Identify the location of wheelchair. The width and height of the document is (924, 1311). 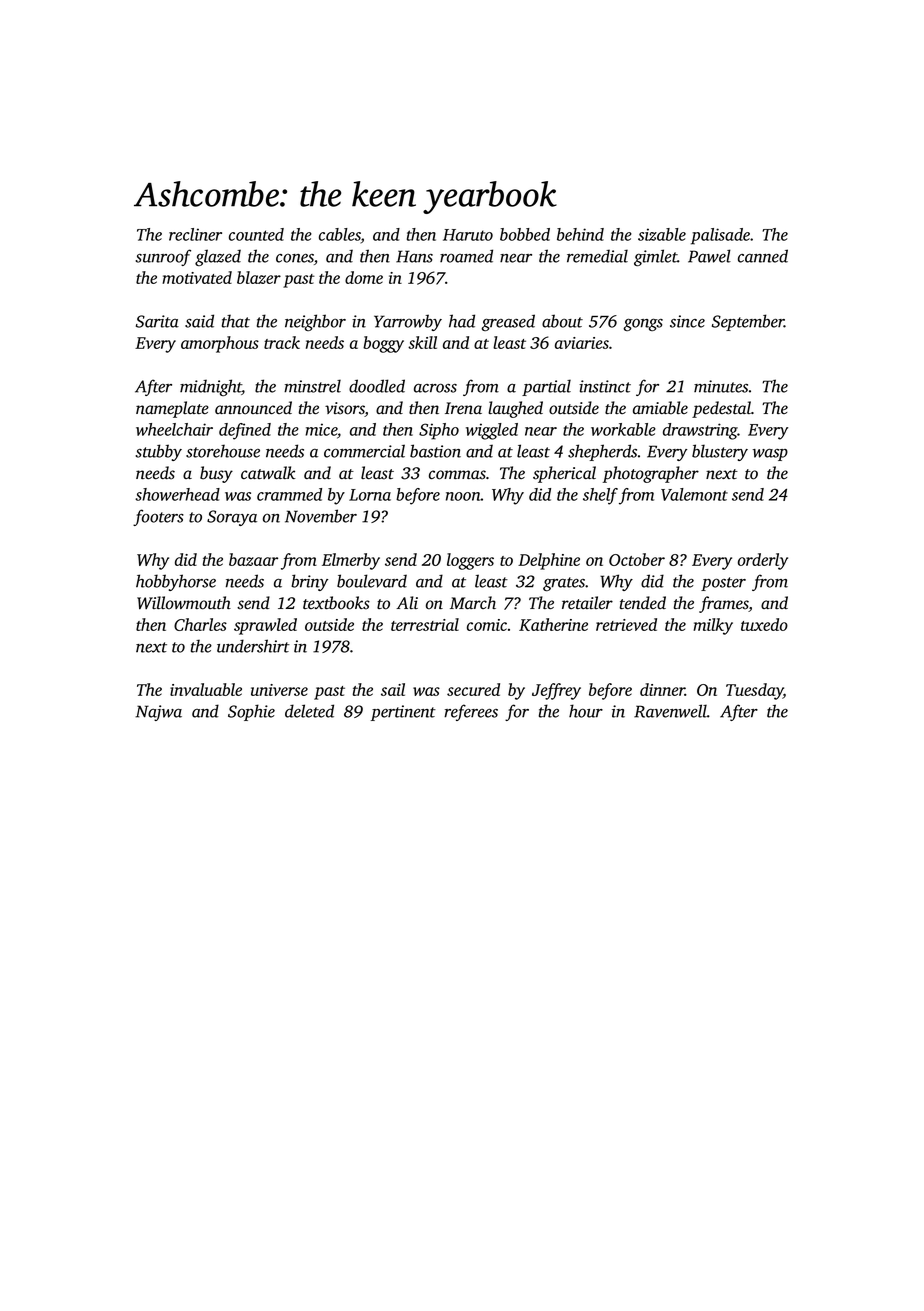
(174, 429).
